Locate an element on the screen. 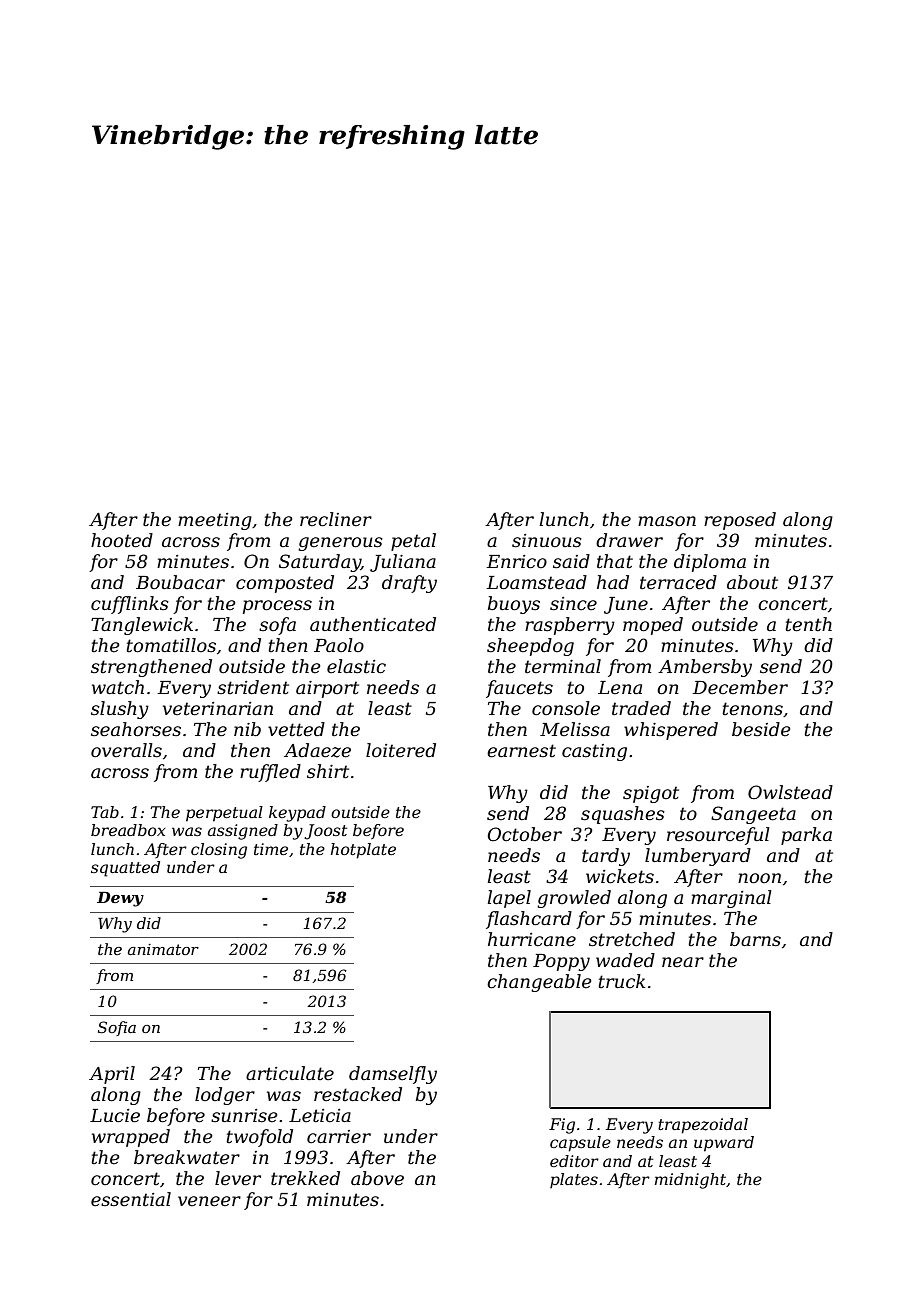 The height and width of the screenshot is (1314, 924). hurricane is located at coordinates (532, 939).
